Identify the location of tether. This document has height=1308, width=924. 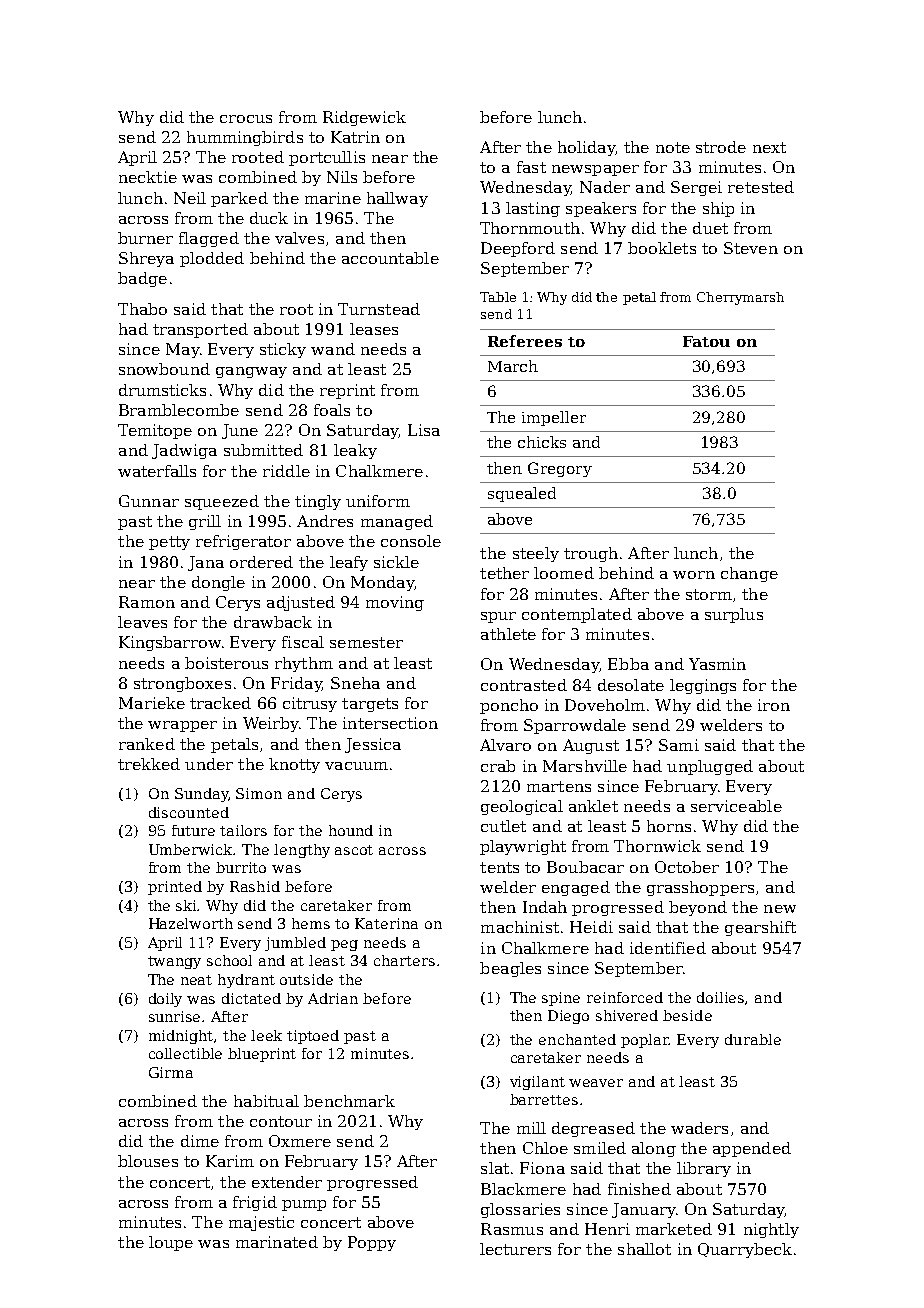
(504, 573).
